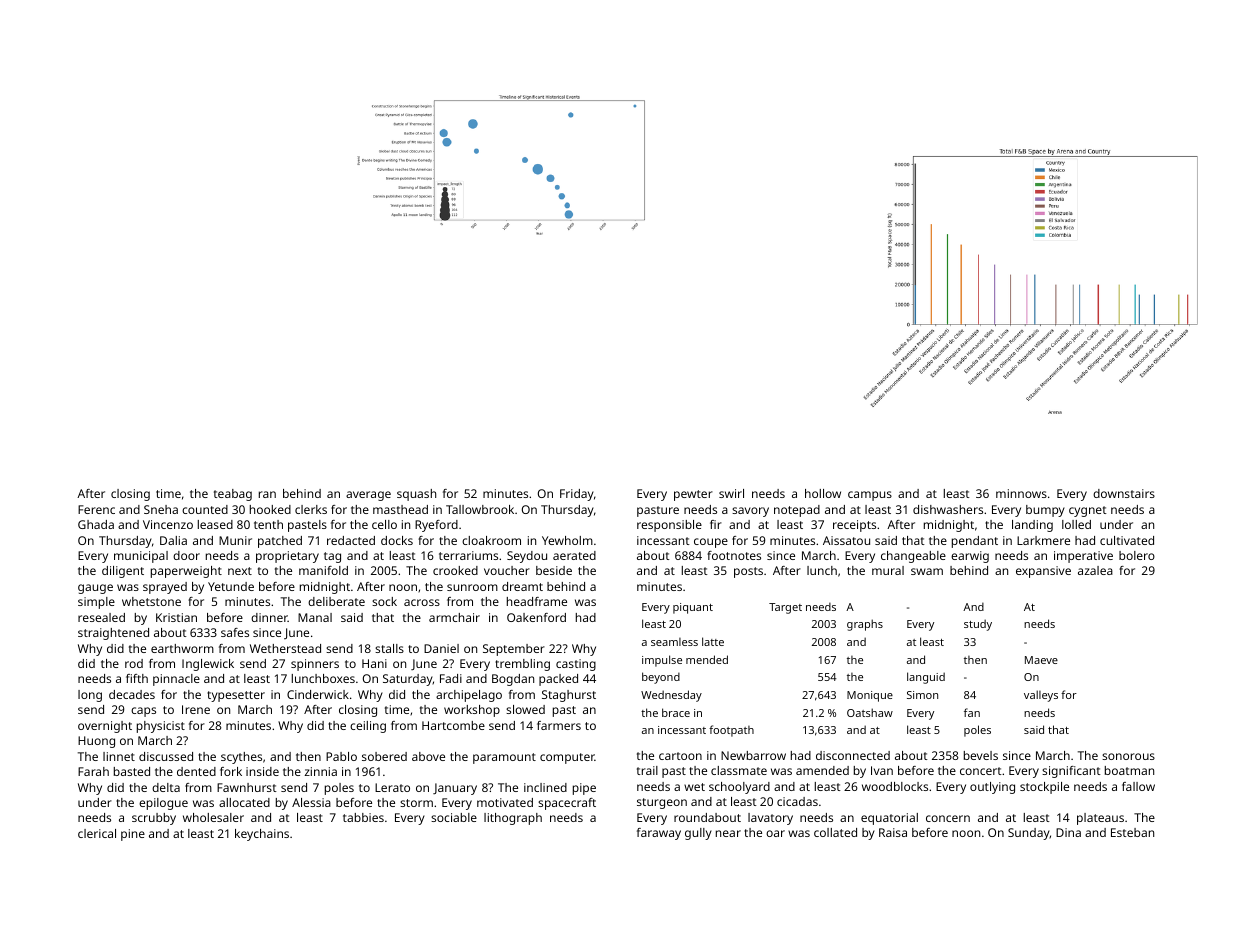 This page has width=1233, height=952. I want to click on manifold, so click(323, 570).
